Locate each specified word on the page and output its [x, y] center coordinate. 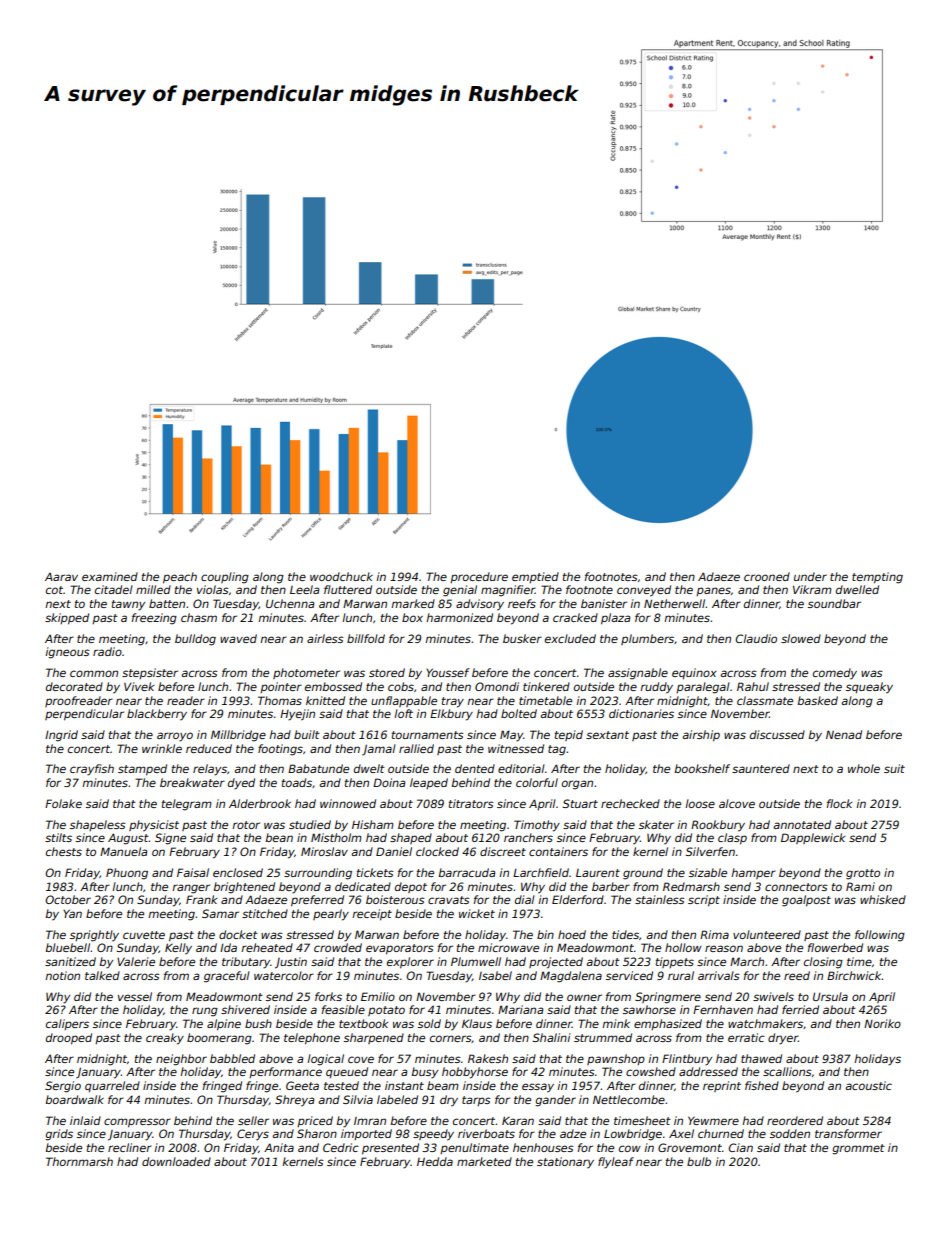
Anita [279, 1147]
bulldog [195, 640]
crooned [767, 576]
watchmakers [765, 1023]
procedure [479, 577]
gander [555, 1101]
